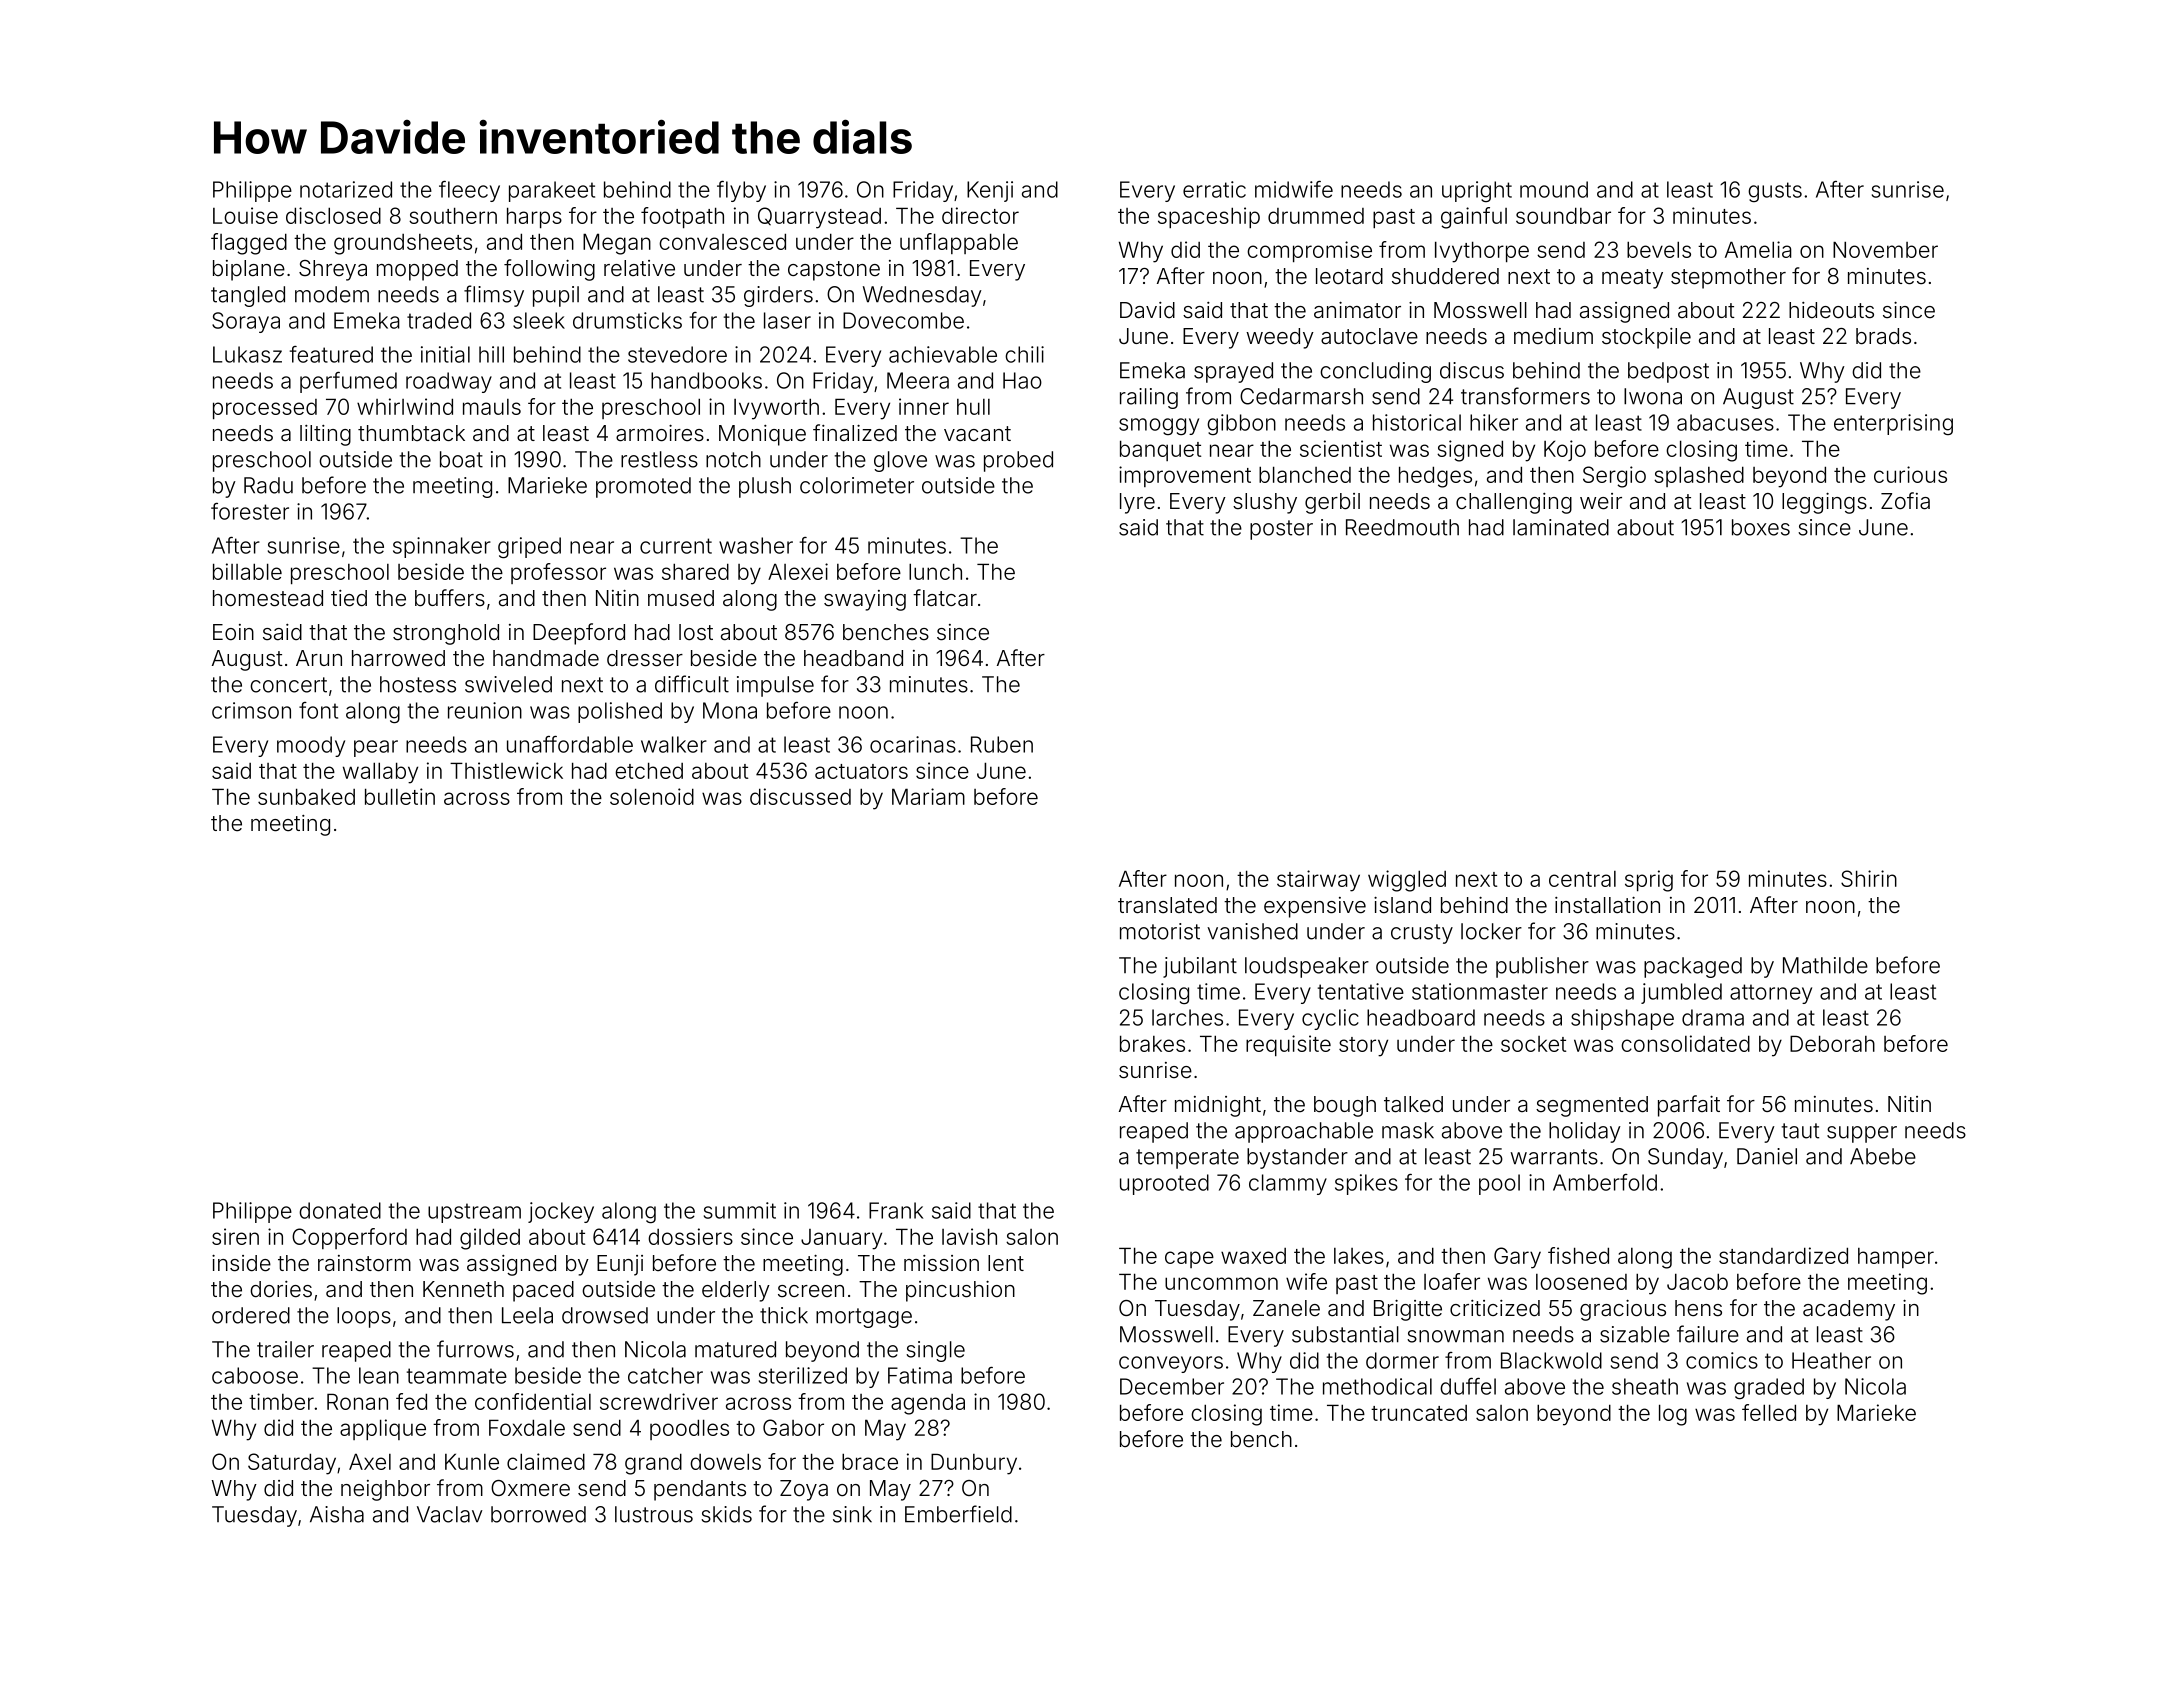  I want to click on central, so click(1582, 879).
